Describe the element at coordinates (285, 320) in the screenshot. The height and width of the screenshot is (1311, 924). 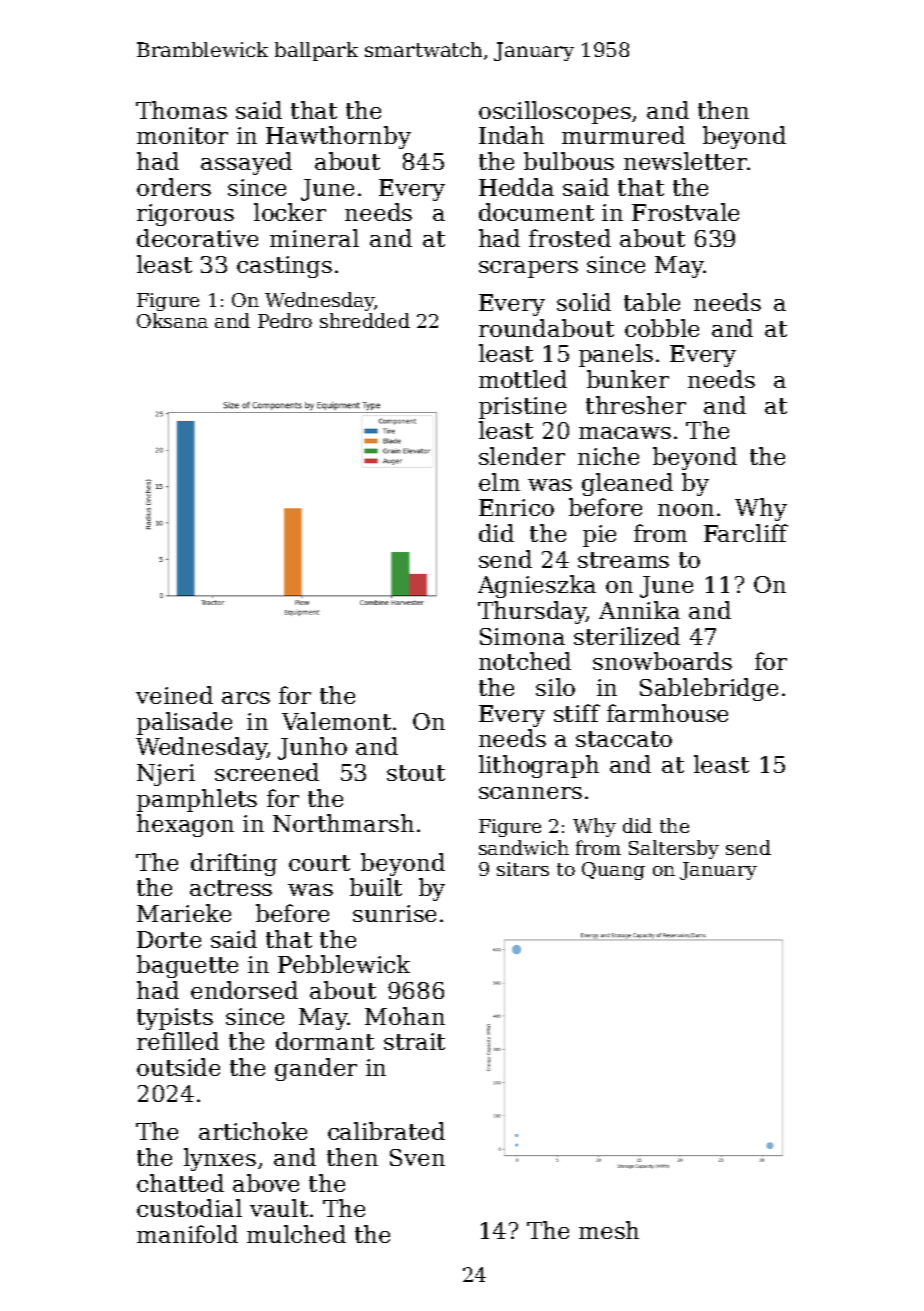
I see `Pedro` at that location.
